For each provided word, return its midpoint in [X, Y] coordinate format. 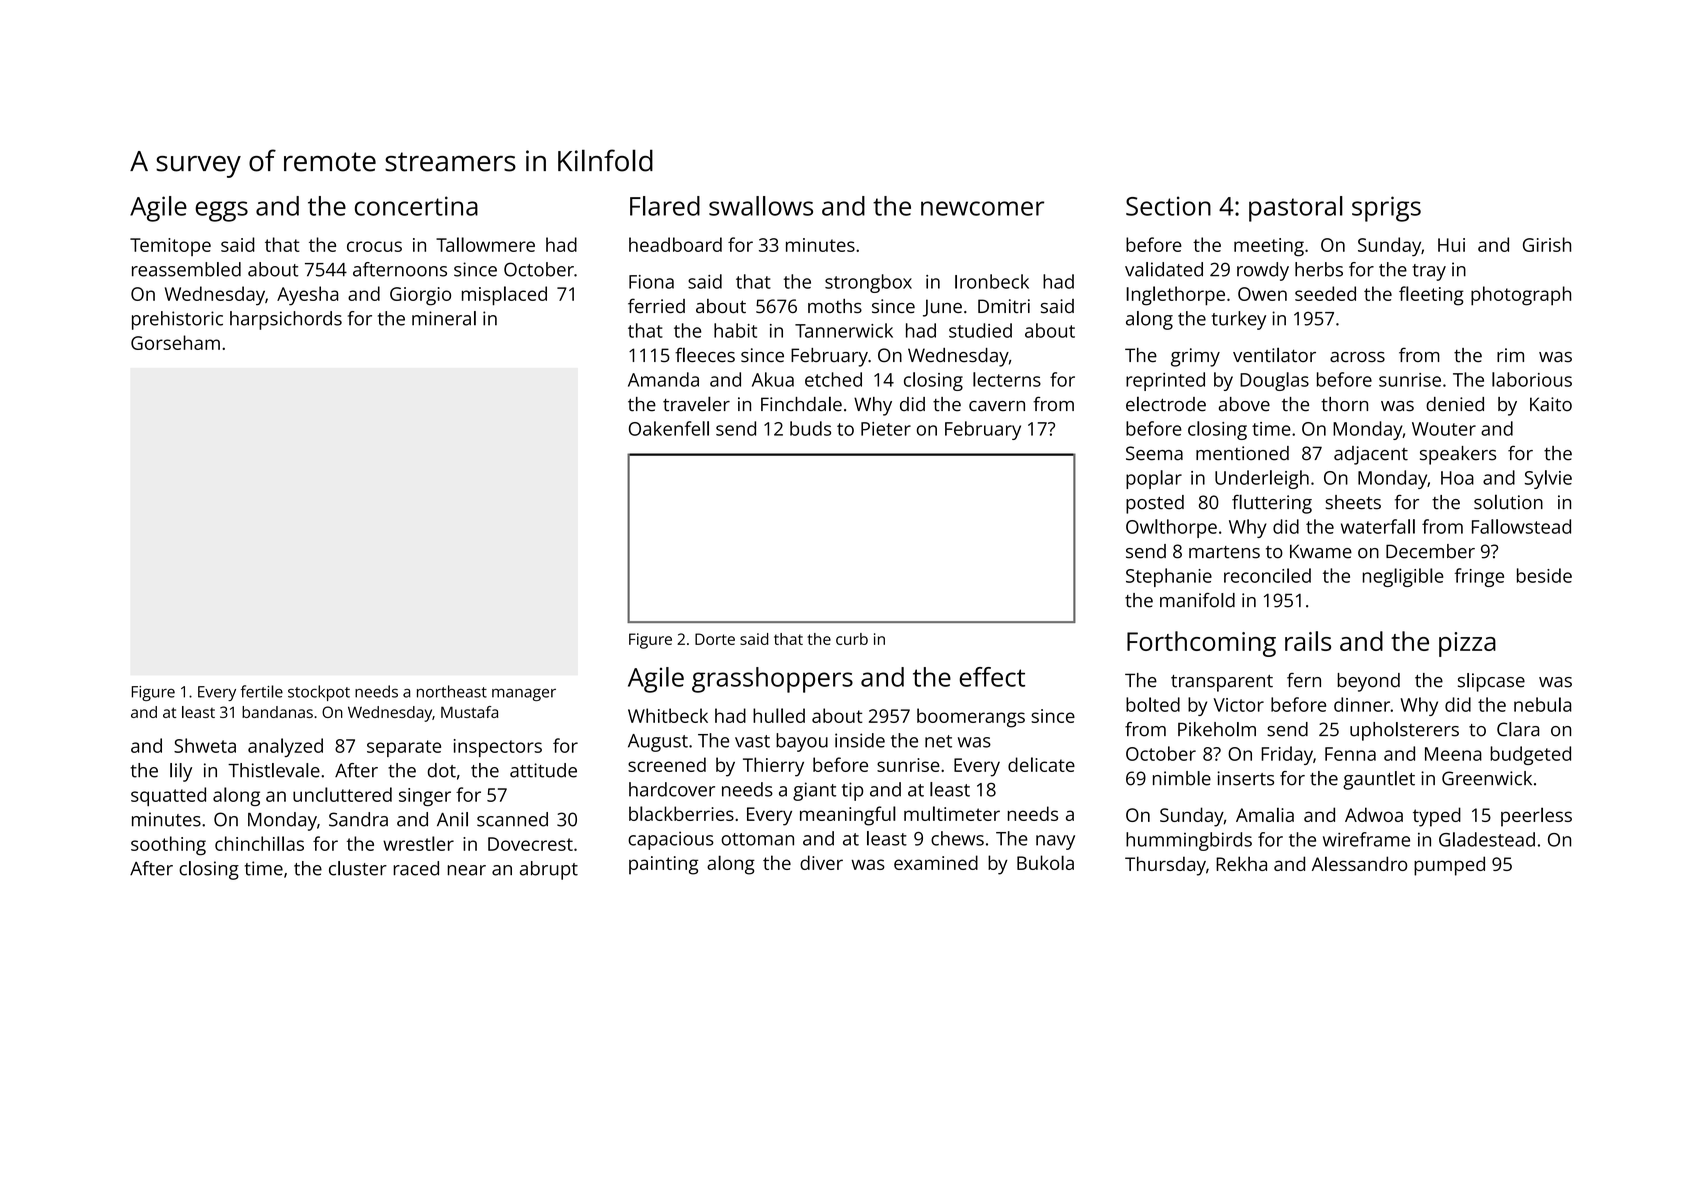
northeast [452, 691]
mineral [444, 318]
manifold [1197, 600]
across [1357, 357]
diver [821, 862]
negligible [1403, 577]
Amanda [663, 379]
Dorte [715, 639]
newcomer [982, 208]
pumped [1449, 866]
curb [852, 639]
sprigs [1386, 209]
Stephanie [1169, 577]
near [466, 870]
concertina [416, 206]
